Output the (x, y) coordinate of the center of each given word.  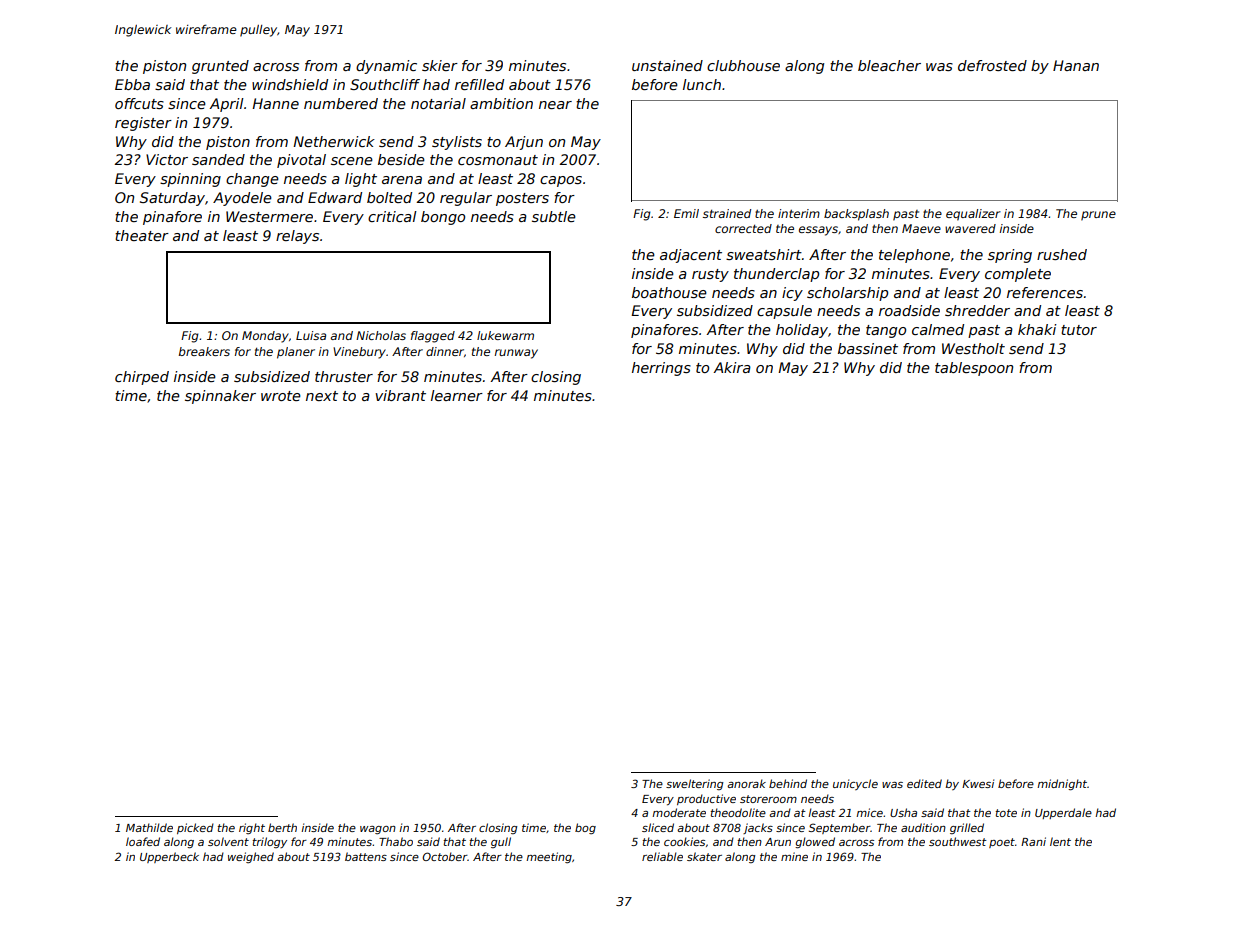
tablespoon (974, 369)
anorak (746, 783)
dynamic (386, 67)
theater (142, 235)
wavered (970, 228)
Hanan (1076, 65)
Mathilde (149, 827)
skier (440, 65)
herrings (661, 369)
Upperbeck (169, 857)
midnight (1062, 785)
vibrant (400, 395)
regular (466, 199)
